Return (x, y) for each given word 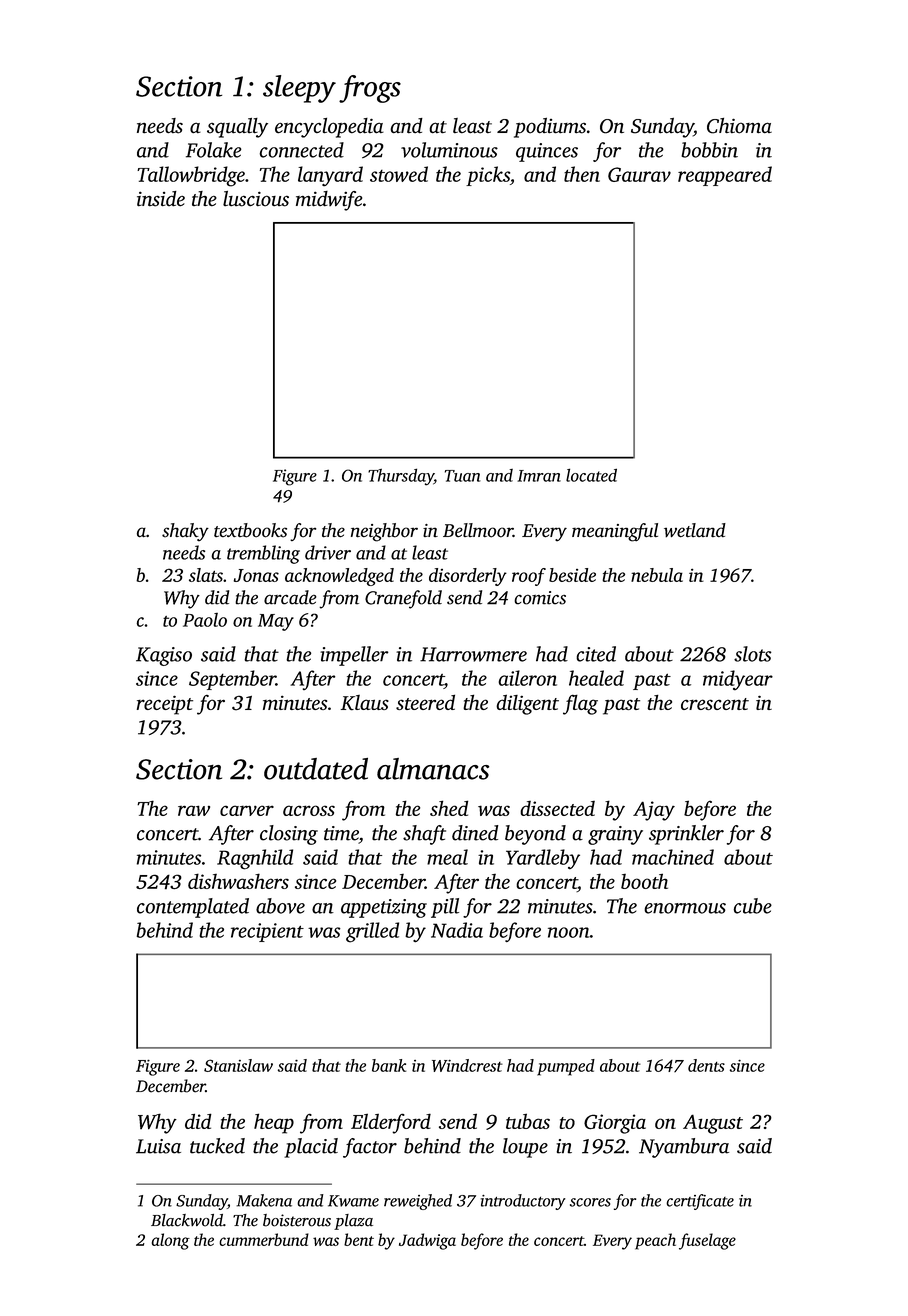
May (276, 622)
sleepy (299, 89)
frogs (370, 89)
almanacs (433, 769)
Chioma (739, 126)
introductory (523, 1202)
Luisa (158, 1146)
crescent (715, 704)
